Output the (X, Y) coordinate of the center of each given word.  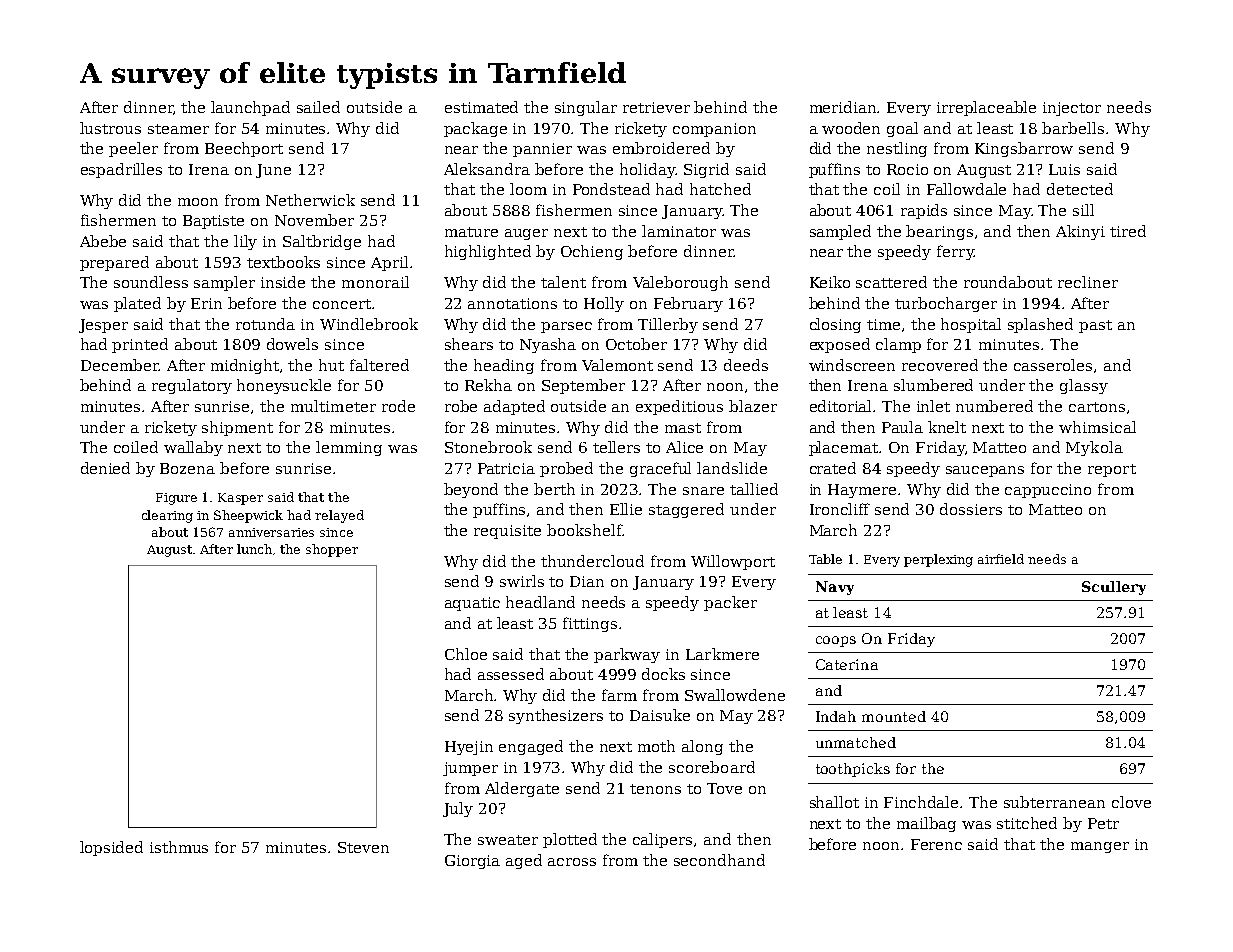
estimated (481, 107)
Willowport (733, 562)
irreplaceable (986, 108)
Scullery (1114, 588)
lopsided (111, 848)
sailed (318, 107)
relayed (339, 516)
